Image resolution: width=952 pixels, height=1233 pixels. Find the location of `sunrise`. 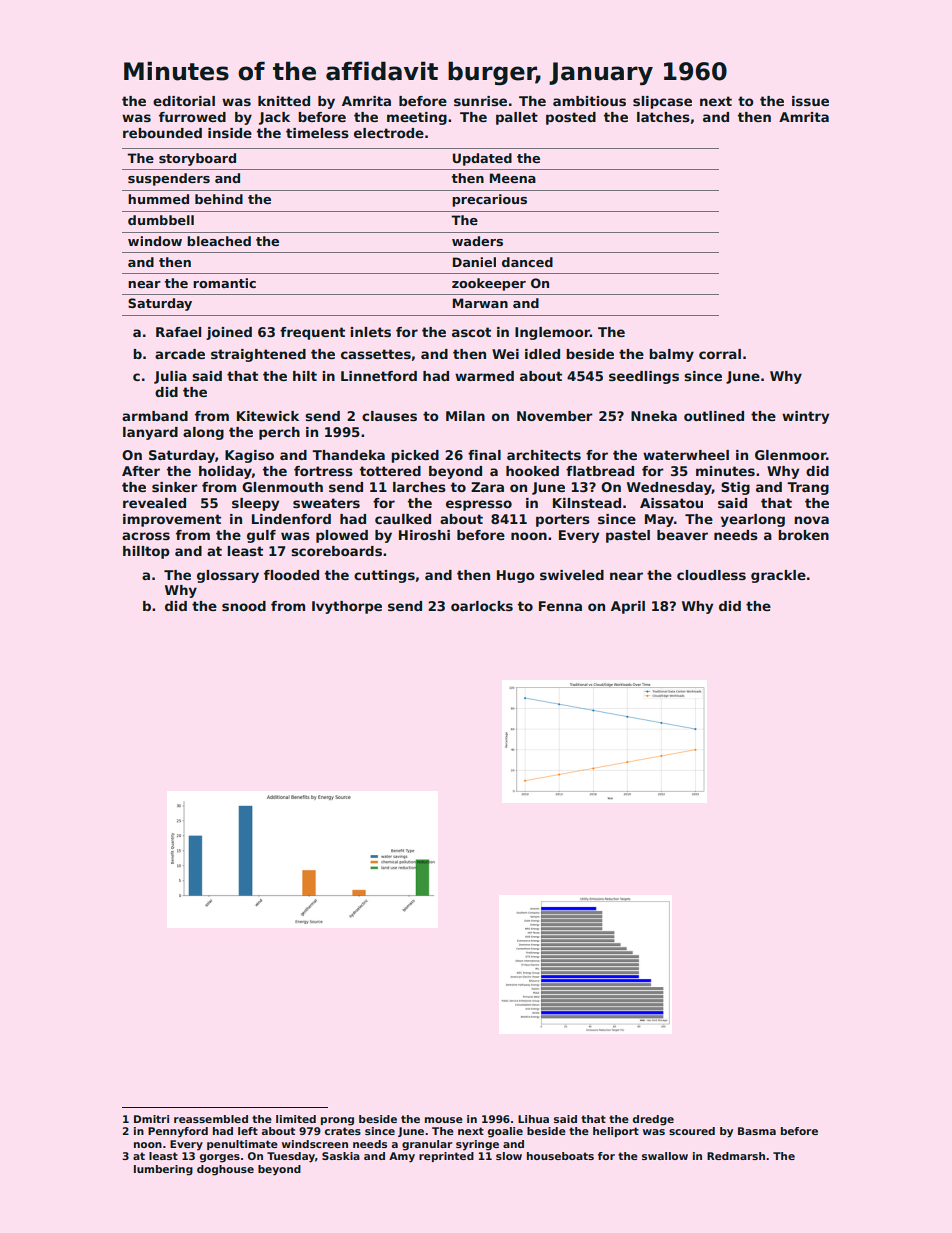

sunrise is located at coordinates (480, 101).
